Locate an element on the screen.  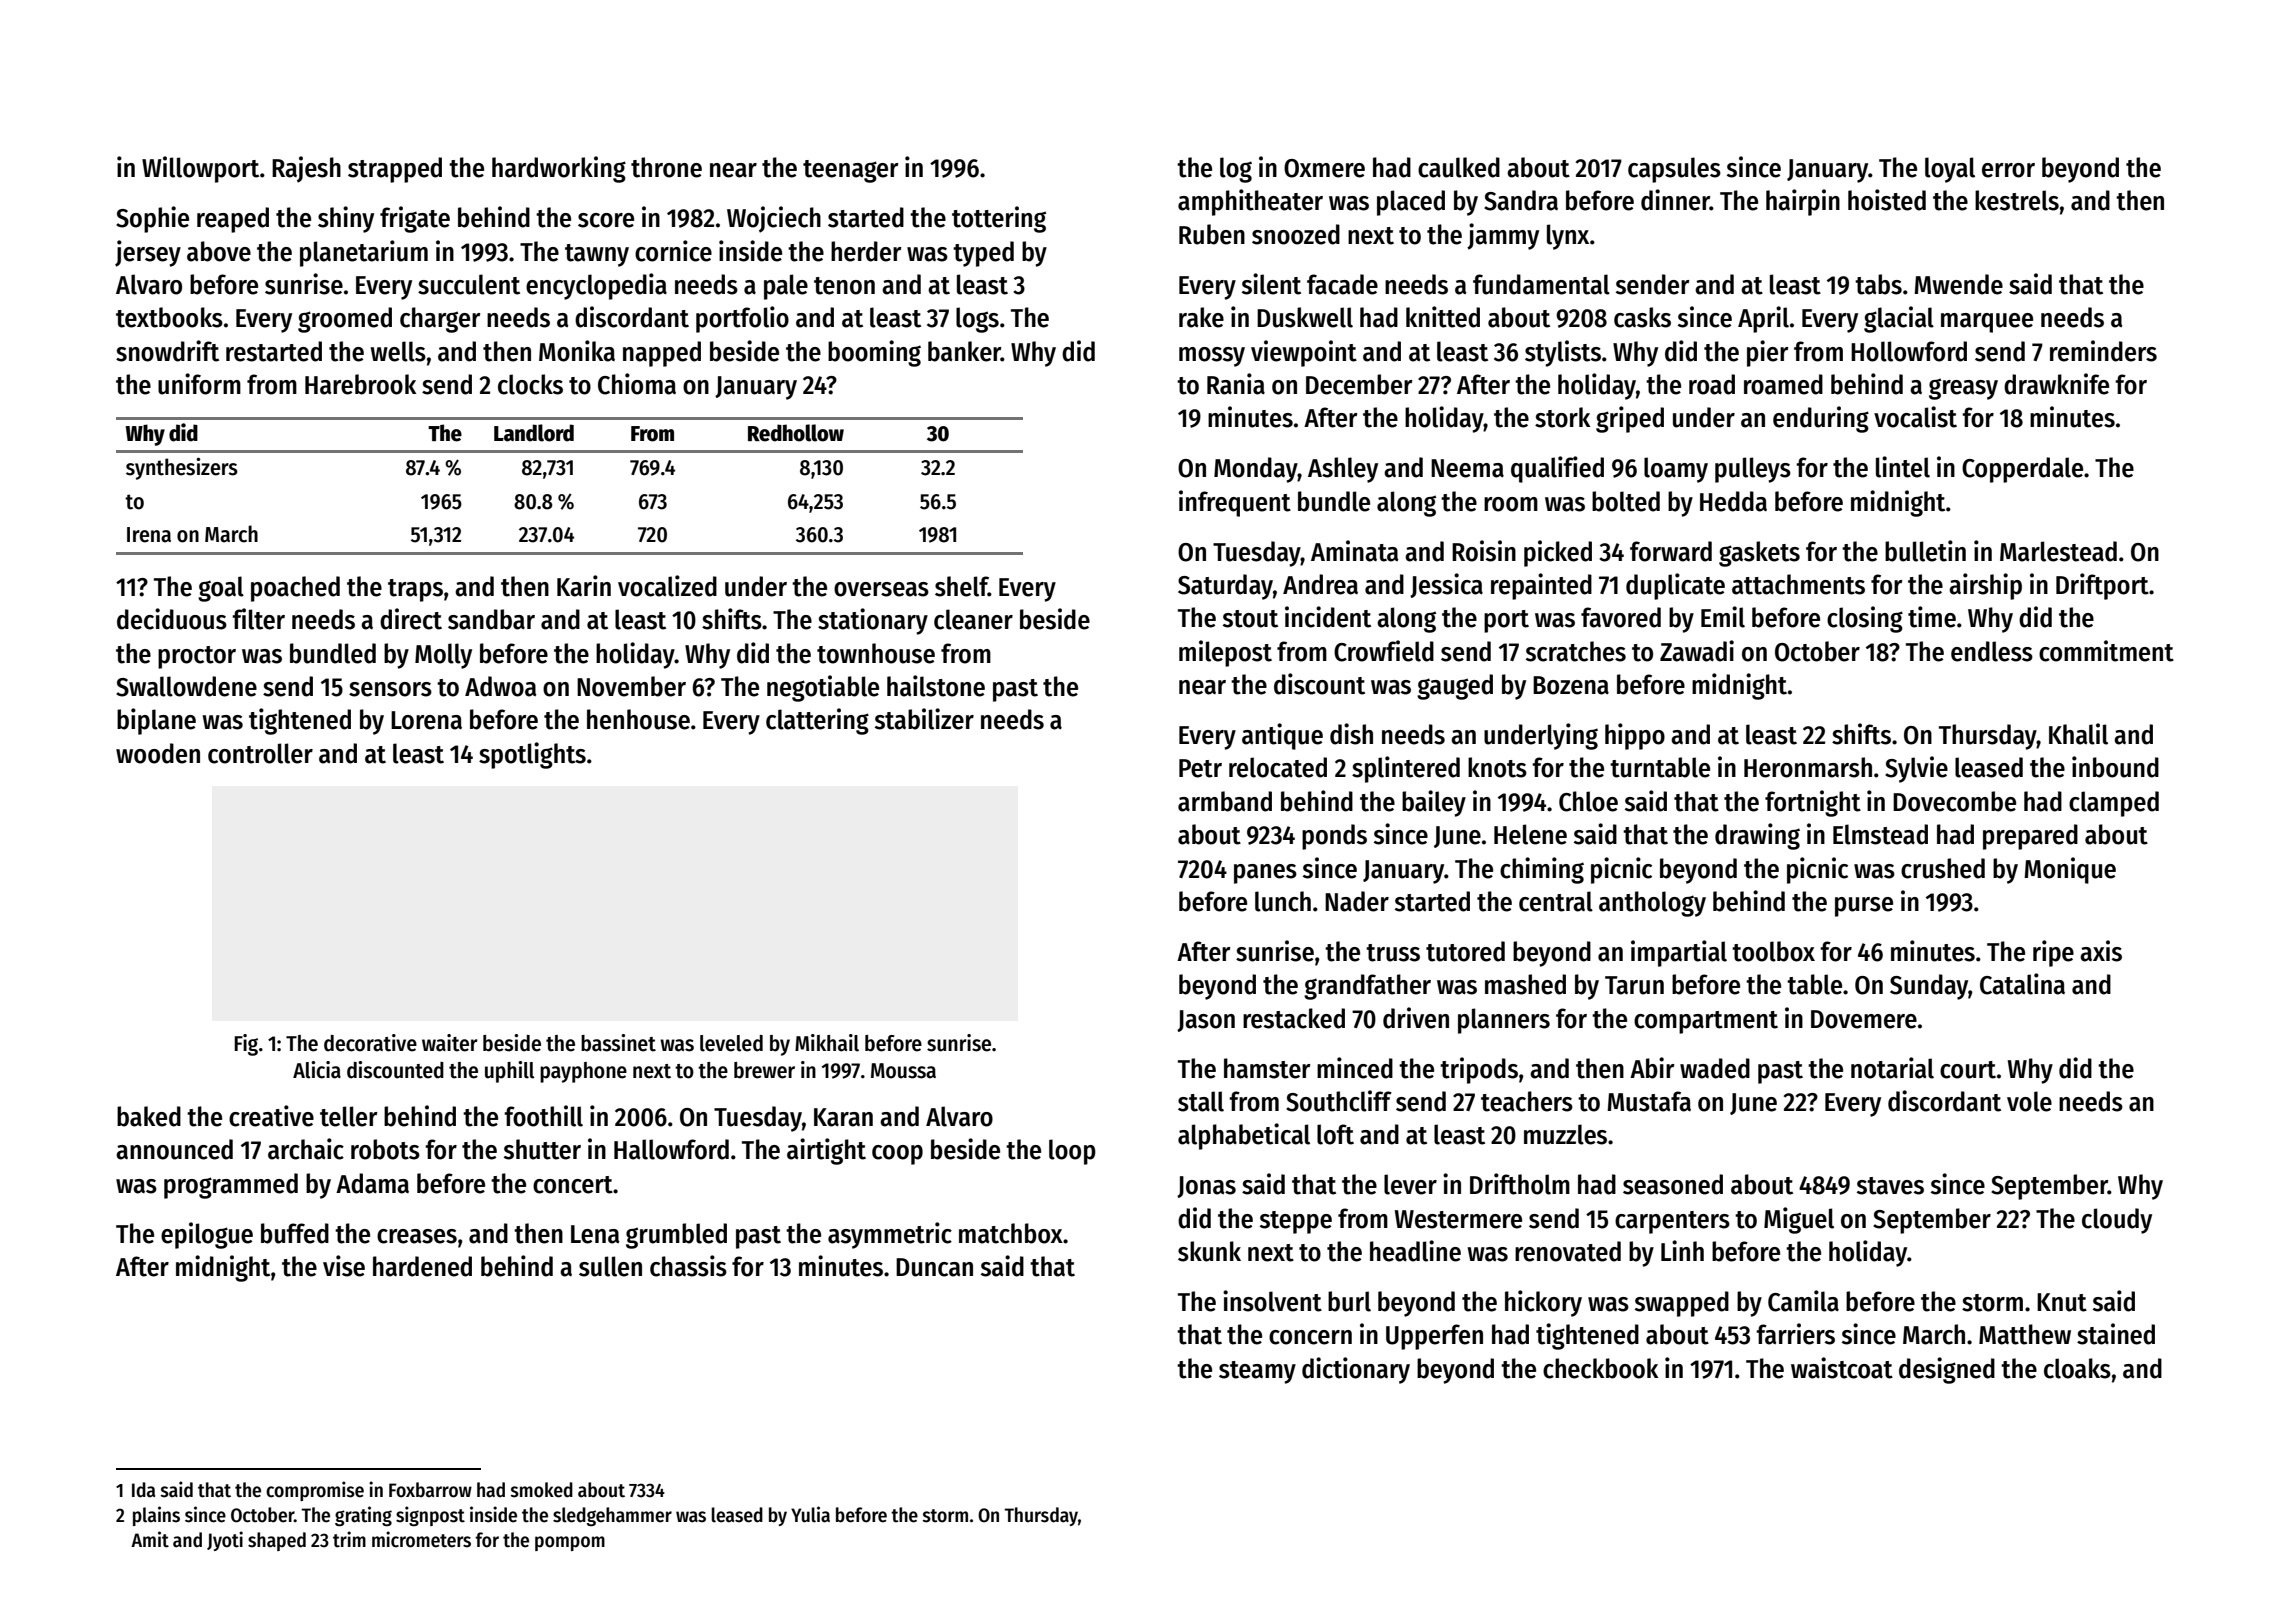
trim is located at coordinates (349, 1539).
